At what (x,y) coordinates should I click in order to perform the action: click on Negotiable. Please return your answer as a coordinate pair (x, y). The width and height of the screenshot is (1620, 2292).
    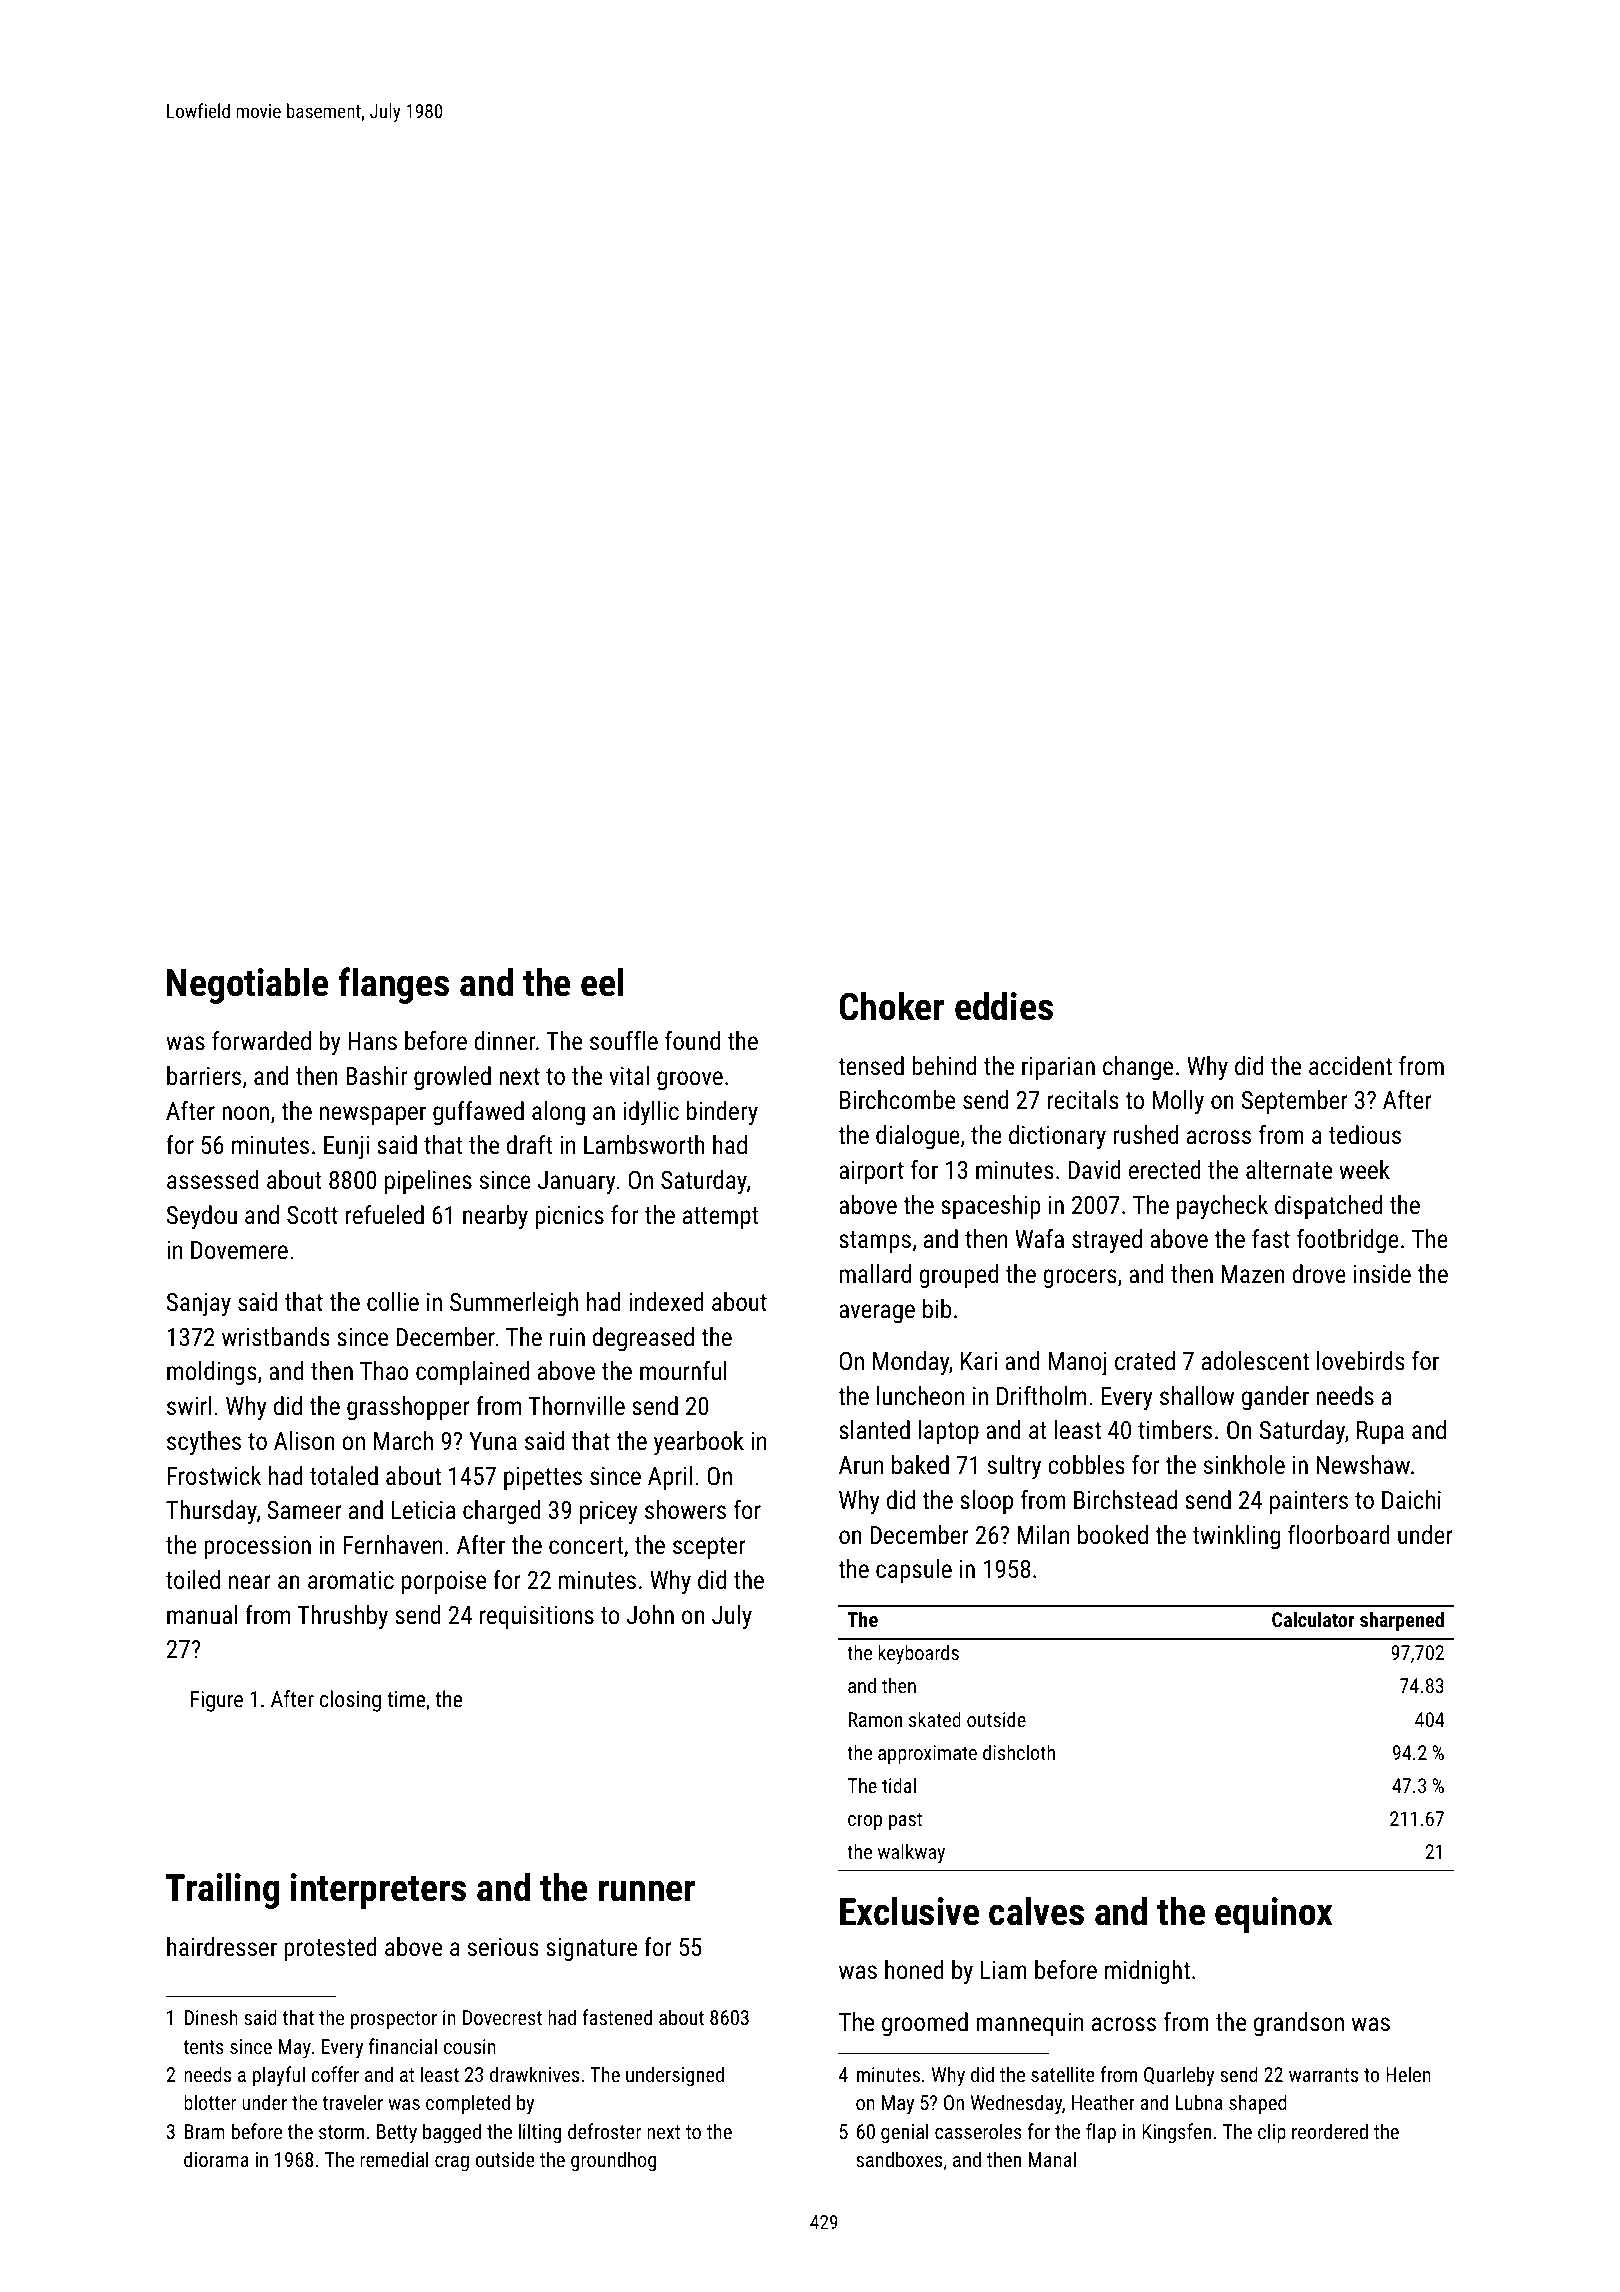
    Looking at the image, I should click on (247, 985).
